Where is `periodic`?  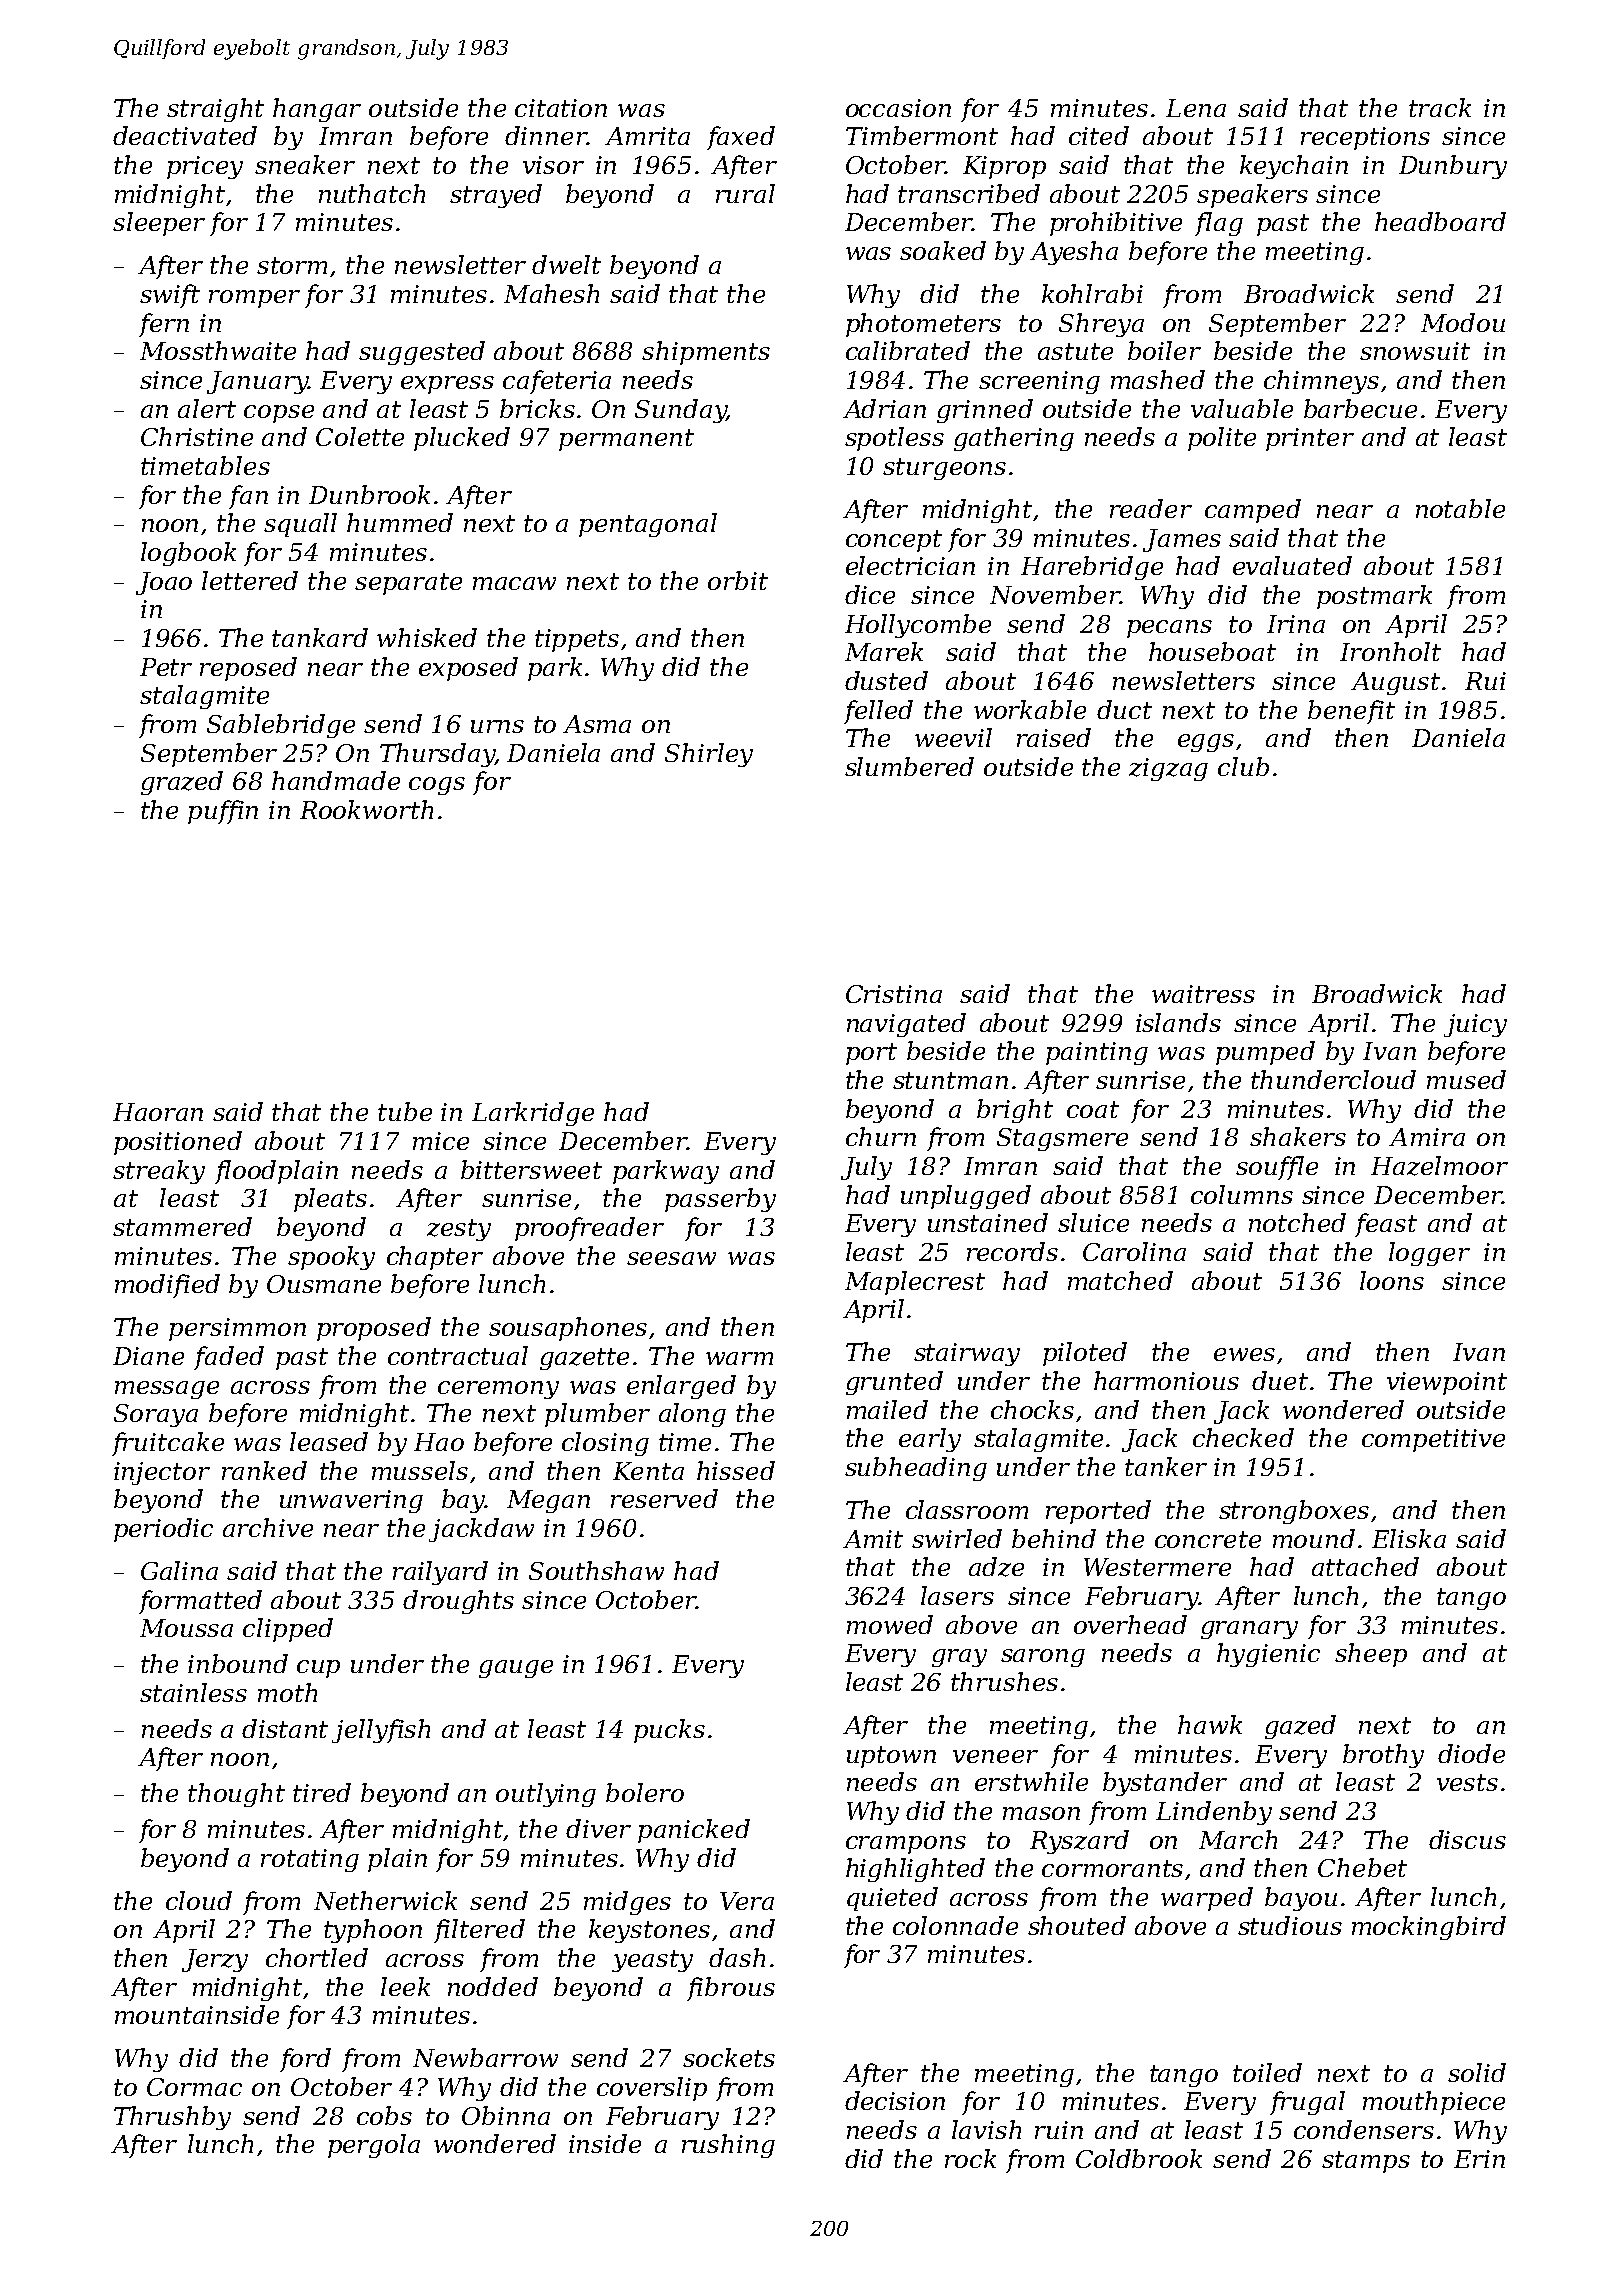
periodic is located at coordinates (163, 1530).
